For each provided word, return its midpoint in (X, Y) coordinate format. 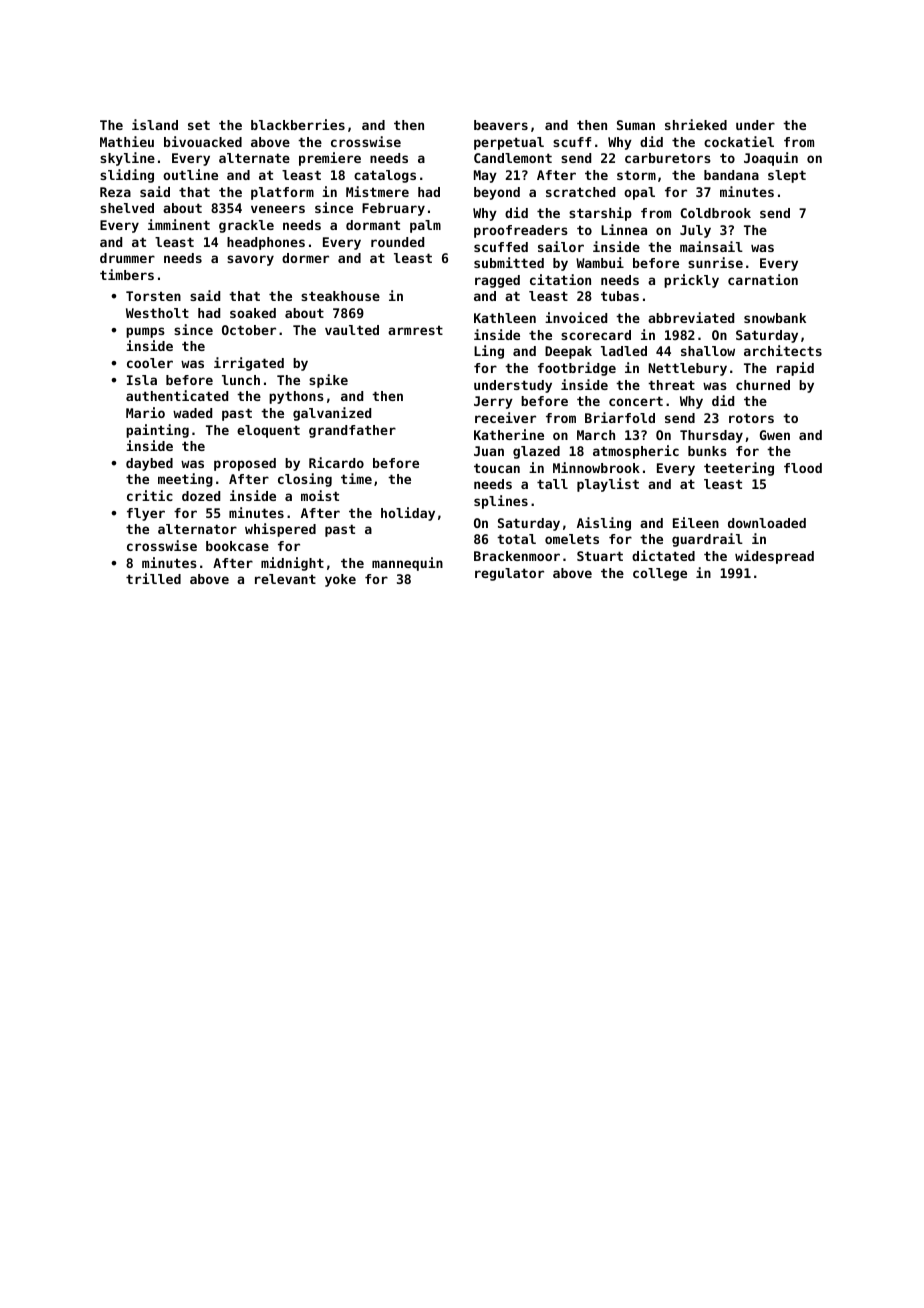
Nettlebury (688, 369)
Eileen (696, 522)
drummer (127, 258)
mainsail (711, 246)
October (249, 330)
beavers (501, 125)
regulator (509, 574)
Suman (636, 125)
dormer (305, 258)
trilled (153, 578)
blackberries (298, 124)
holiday (408, 514)
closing (305, 480)
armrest (415, 330)
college (660, 574)
